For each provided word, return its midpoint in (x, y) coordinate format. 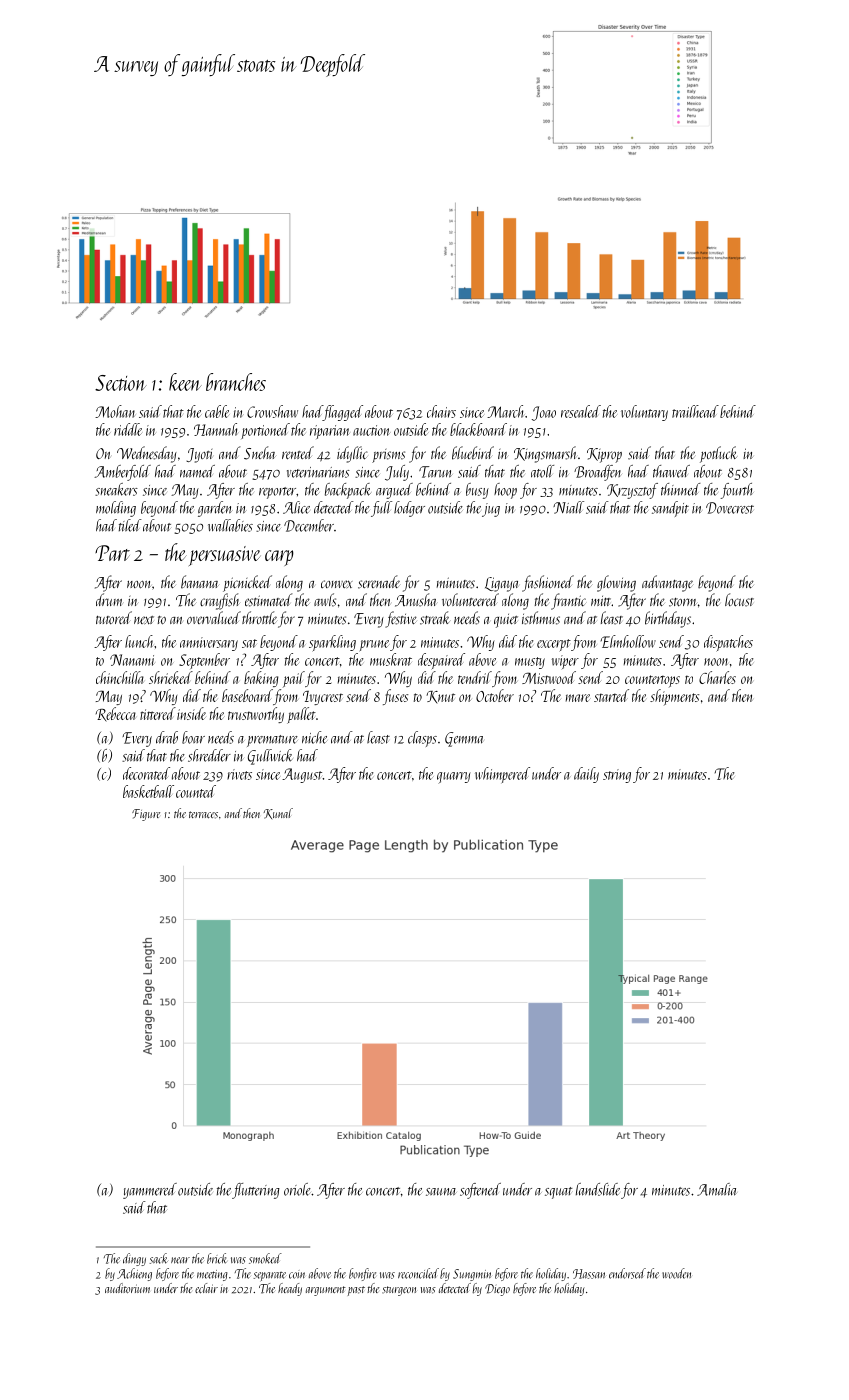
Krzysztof (632, 491)
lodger (409, 509)
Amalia (717, 1189)
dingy (134, 1259)
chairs (441, 411)
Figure (146, 815)
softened (480, 1191)
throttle (259, 617)
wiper (565, 662)
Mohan (115, 411)
